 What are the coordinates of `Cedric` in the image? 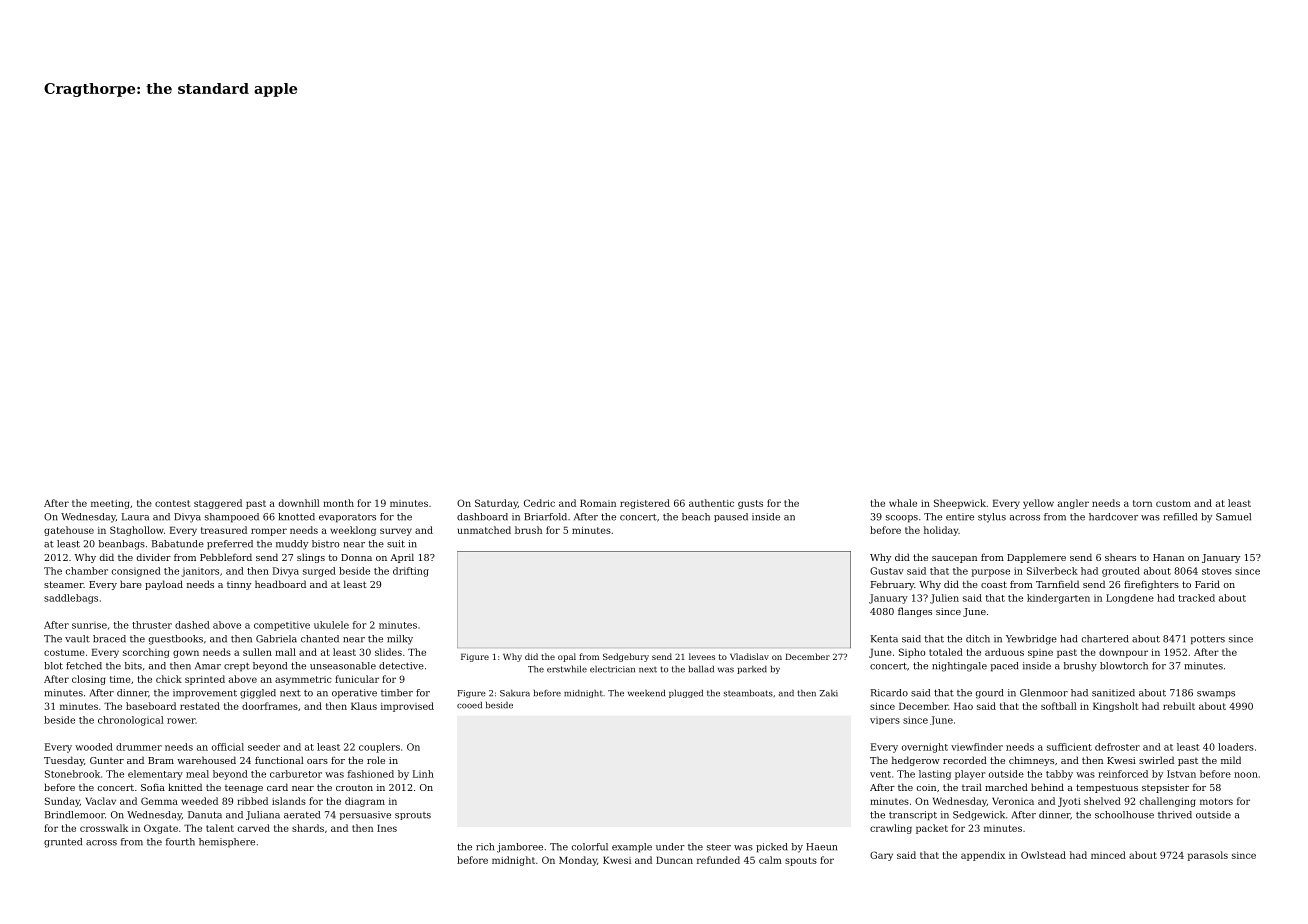 It's located at (539, 503).
